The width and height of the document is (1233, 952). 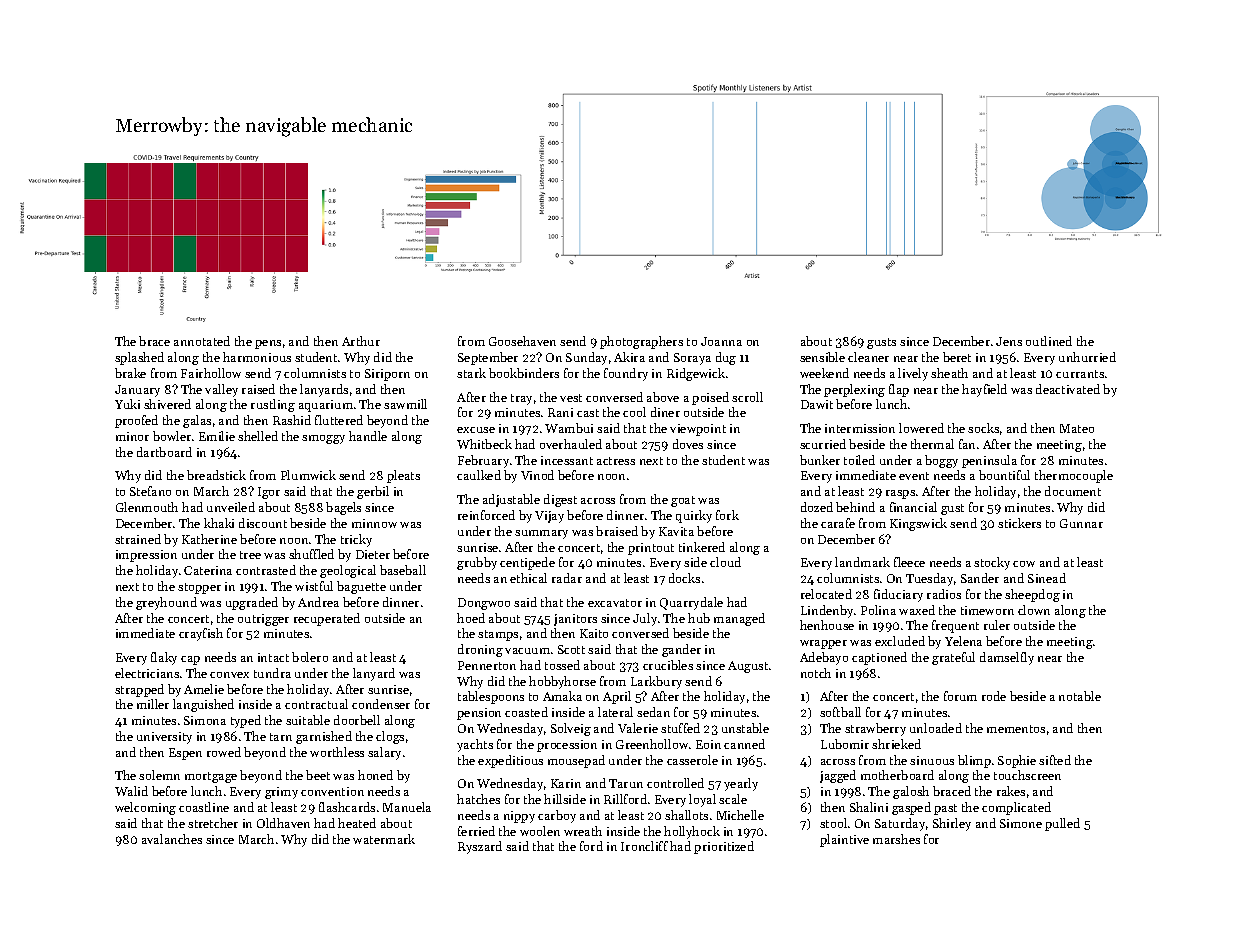 What do you see at coordinates (1081, 523) in the document?
I see `Gunnar` at bounding box center [1081, 523].
